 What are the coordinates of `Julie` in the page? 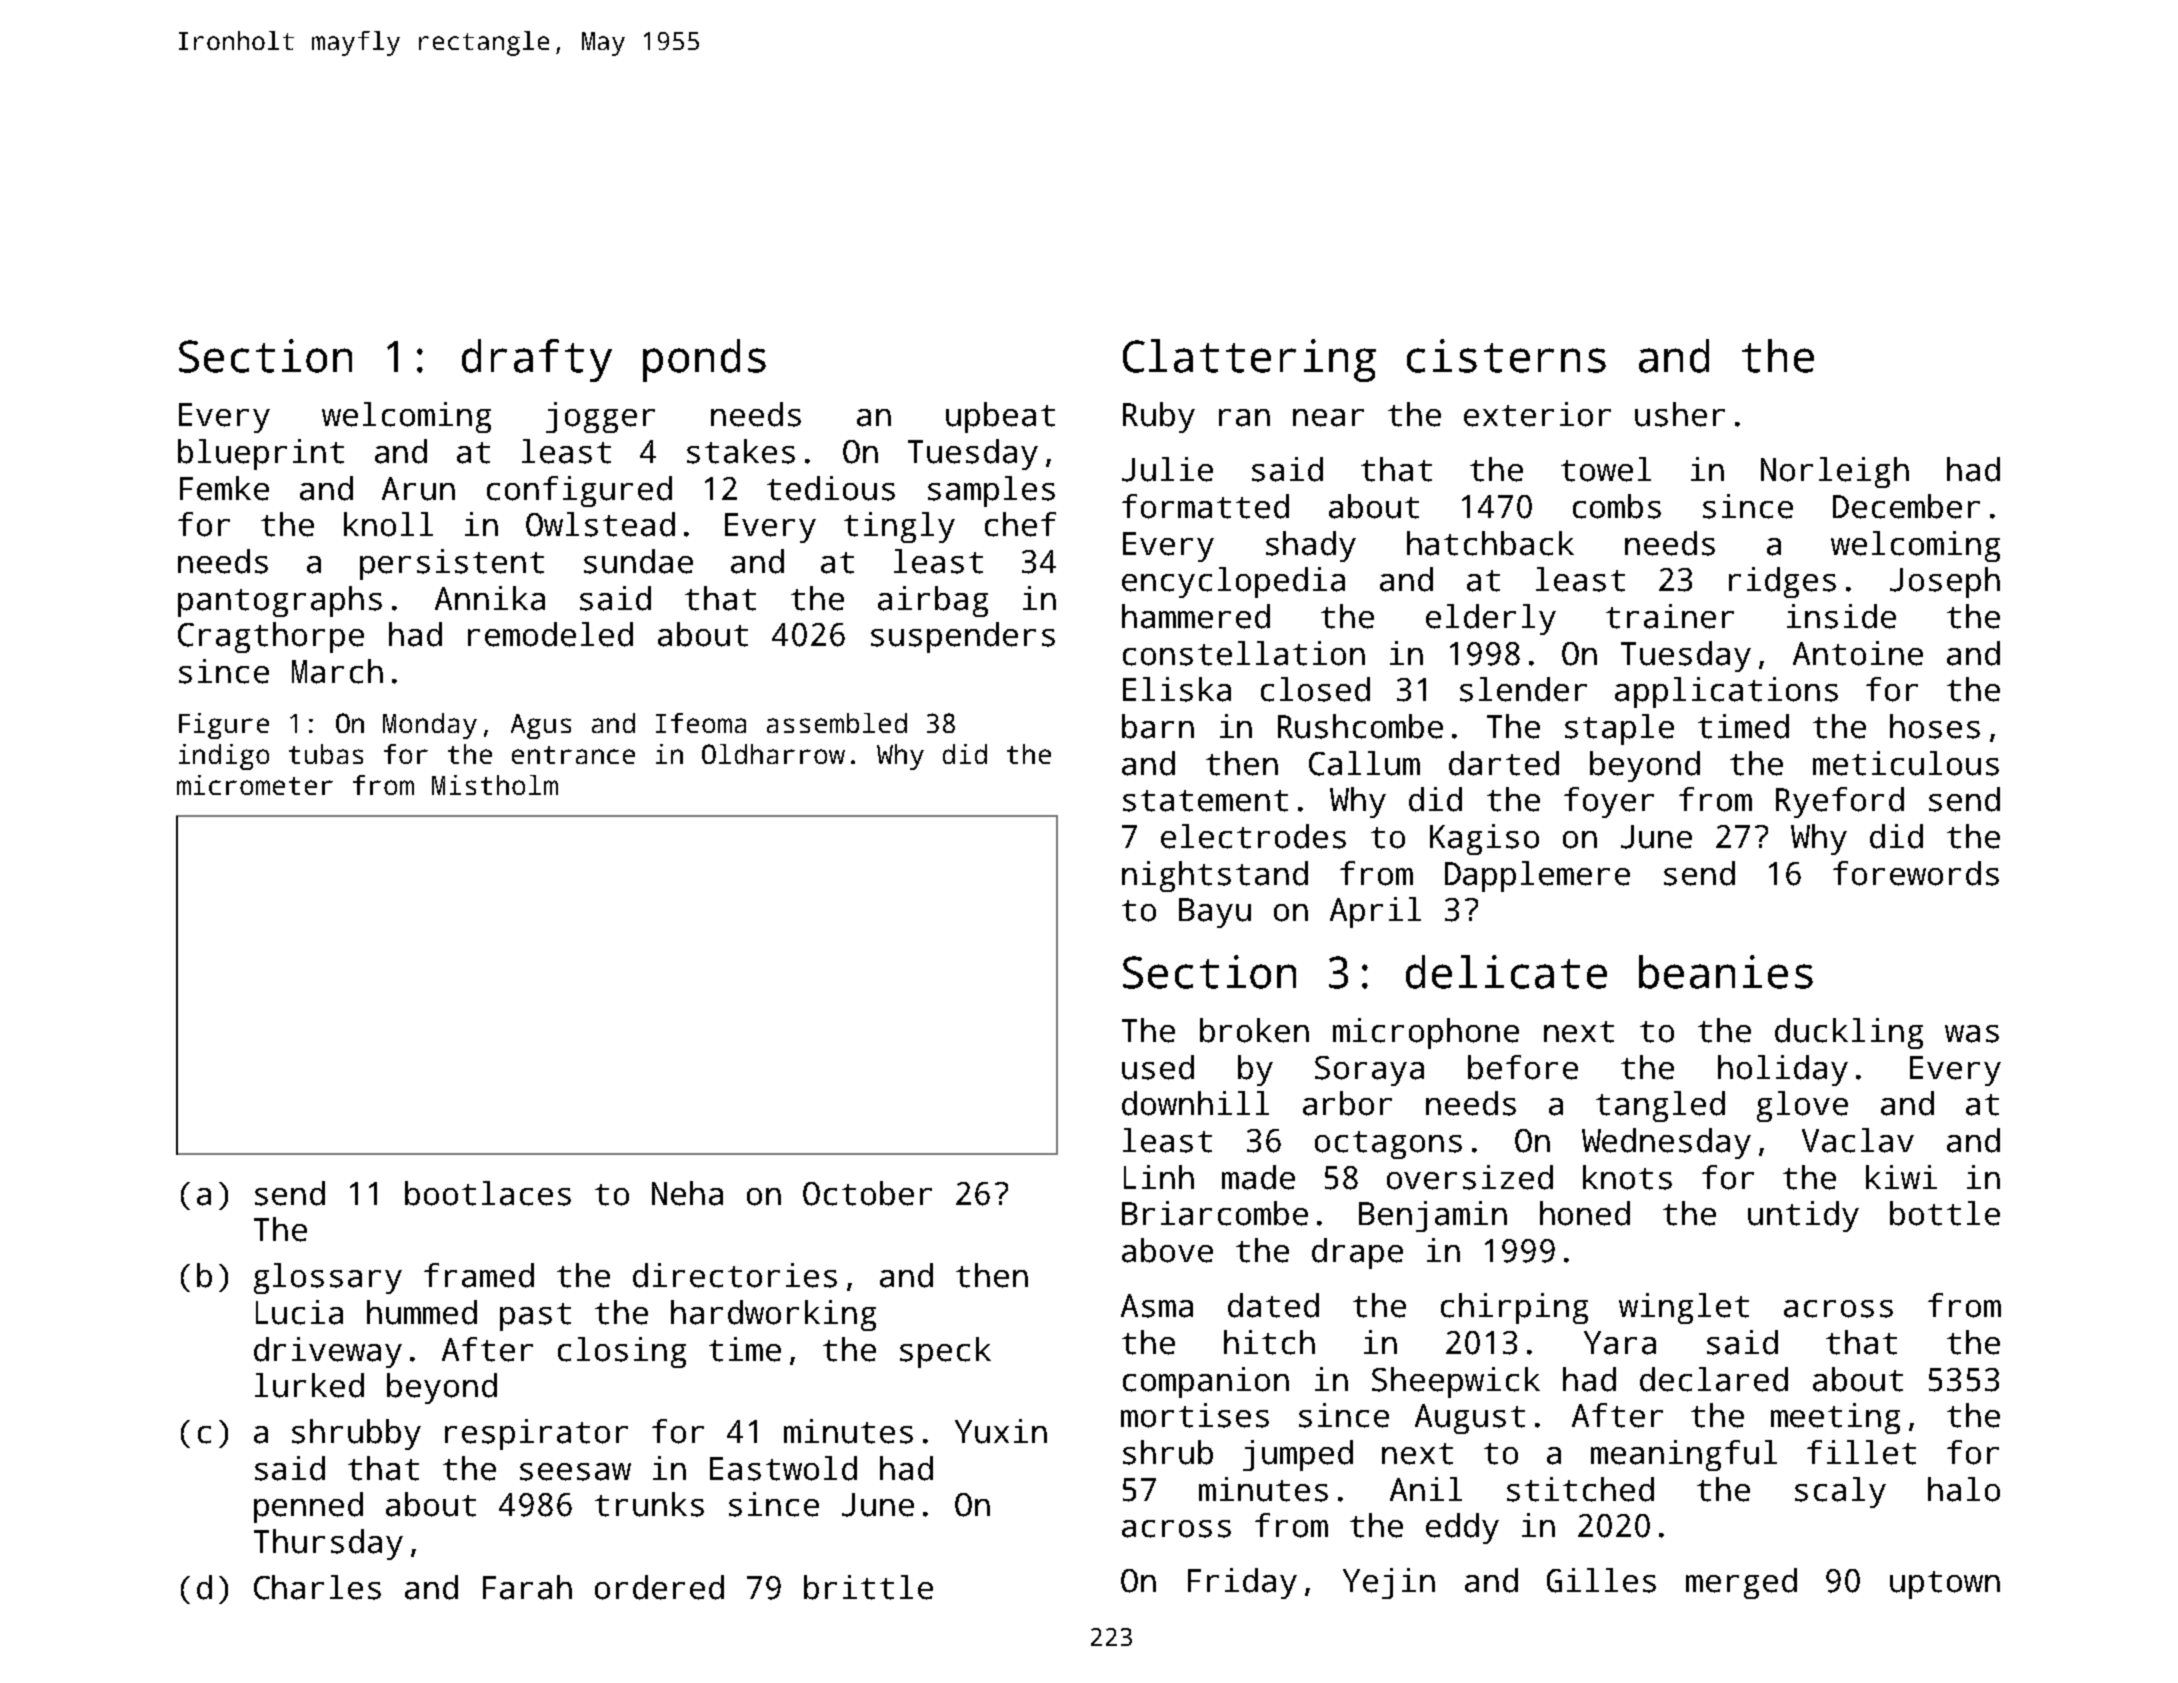 It's located at (1167, 469).
